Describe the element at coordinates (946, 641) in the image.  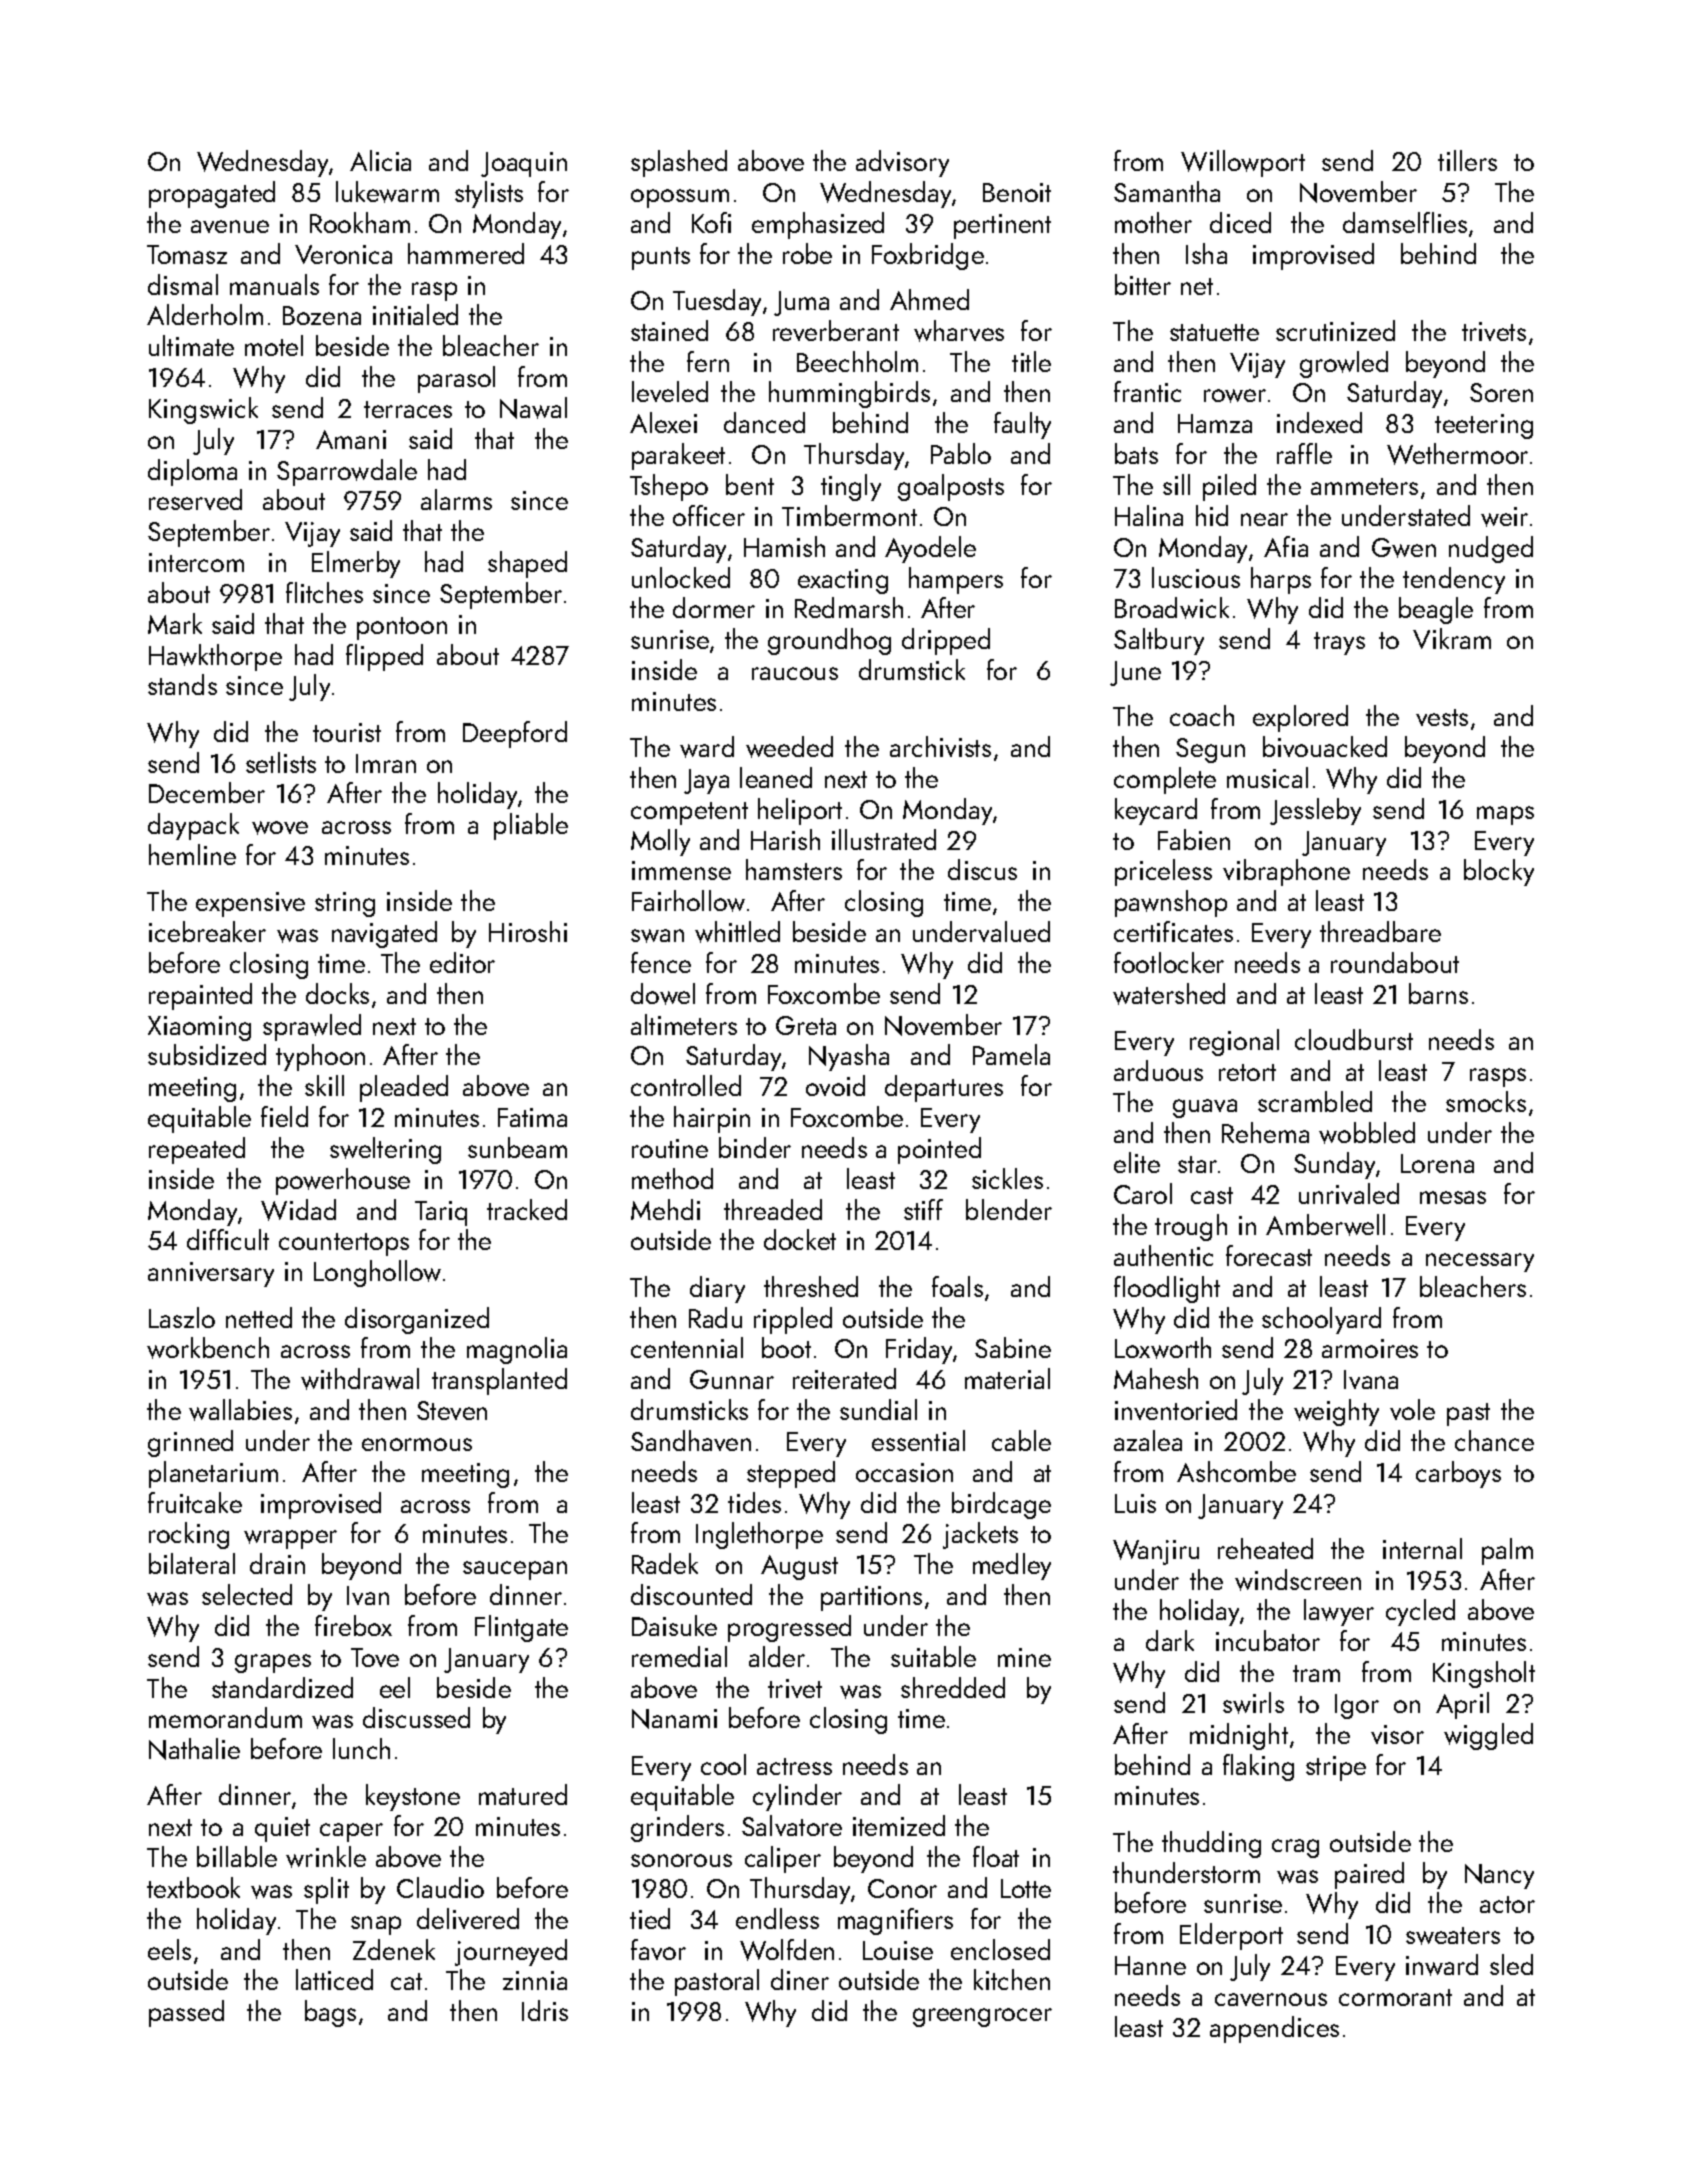
I see `dripped` at that location.
